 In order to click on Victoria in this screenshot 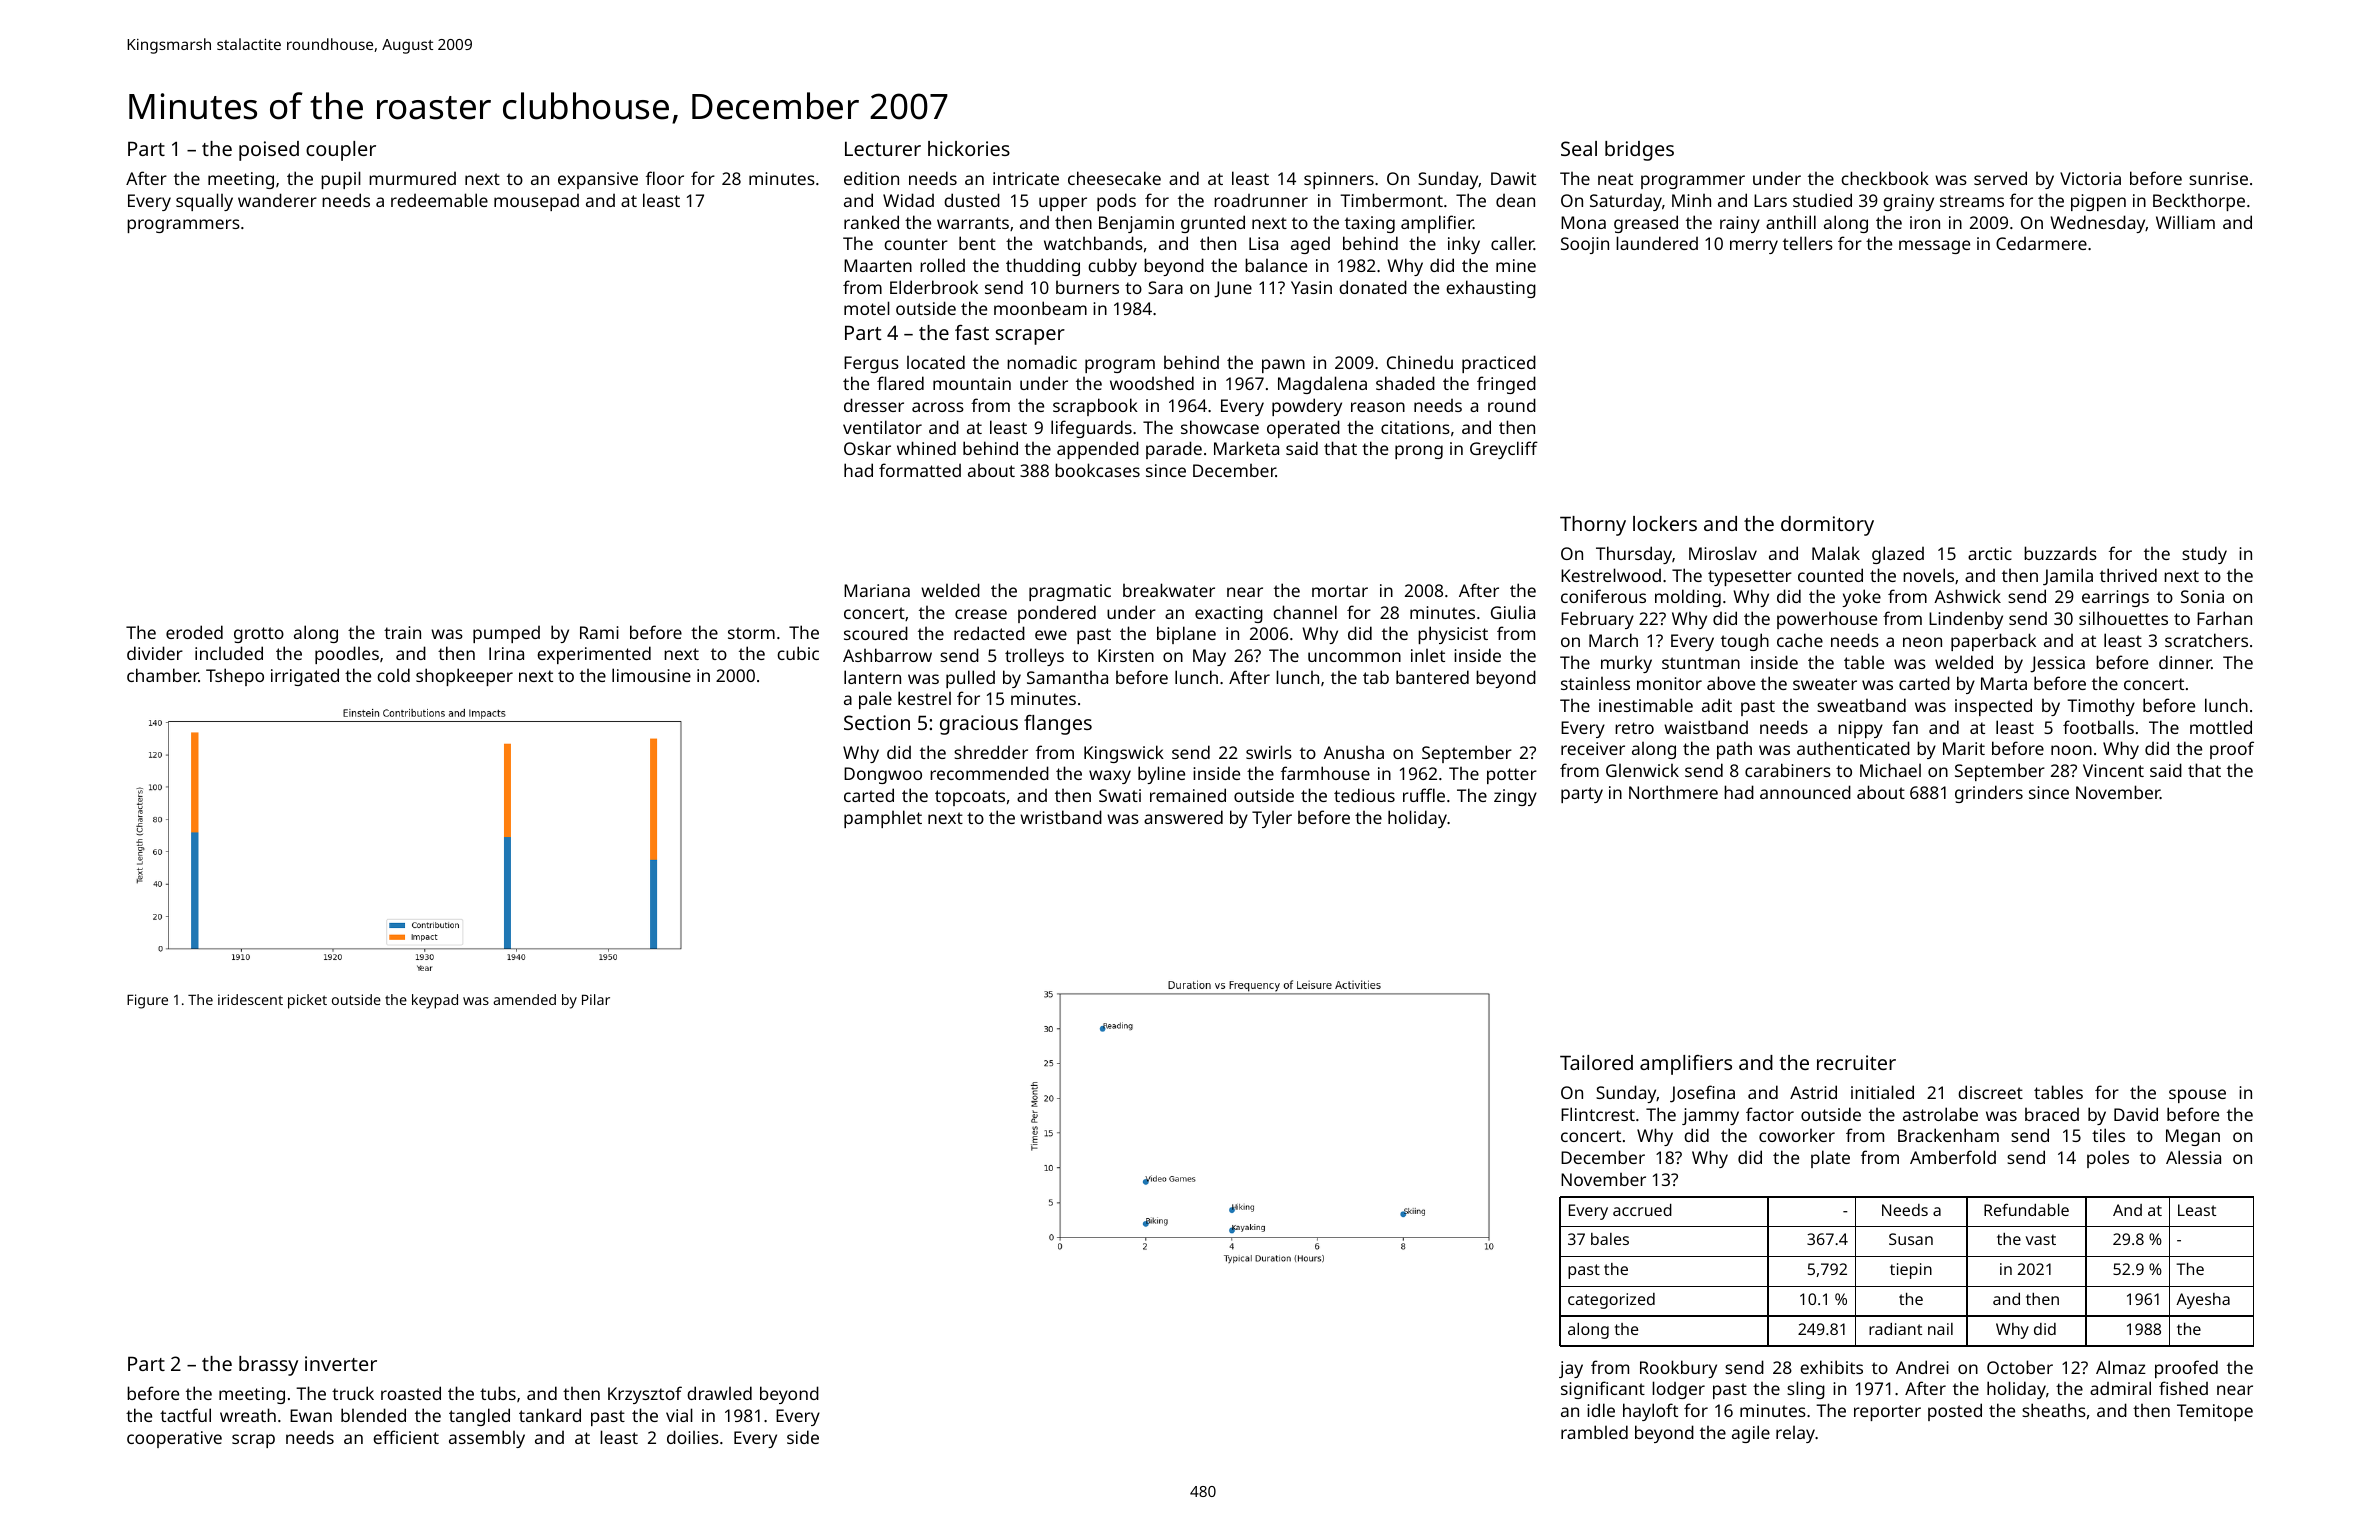, I will do `click(2090, 178)`.
